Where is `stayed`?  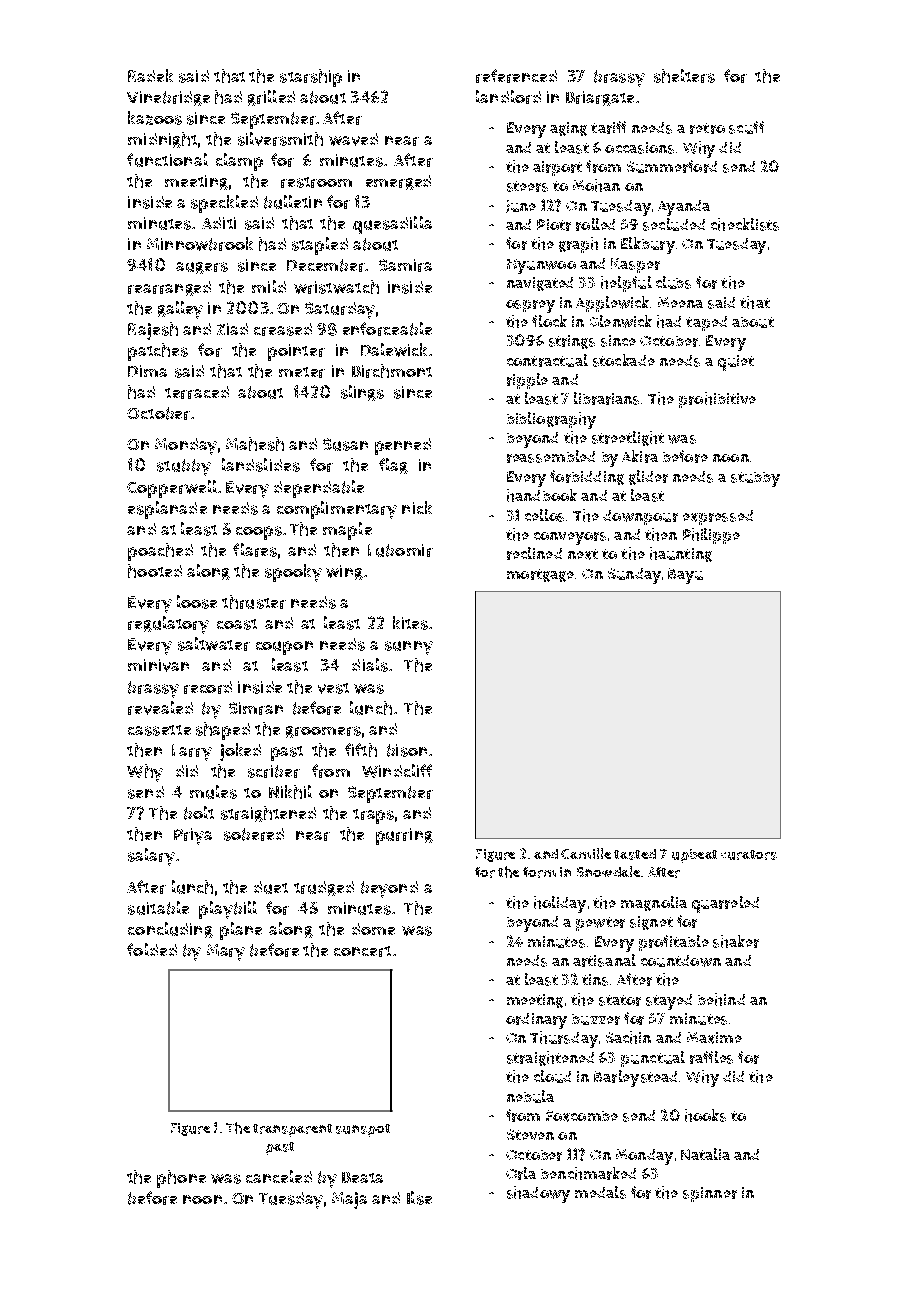
stayed is located at coordinates (669, 1002).
